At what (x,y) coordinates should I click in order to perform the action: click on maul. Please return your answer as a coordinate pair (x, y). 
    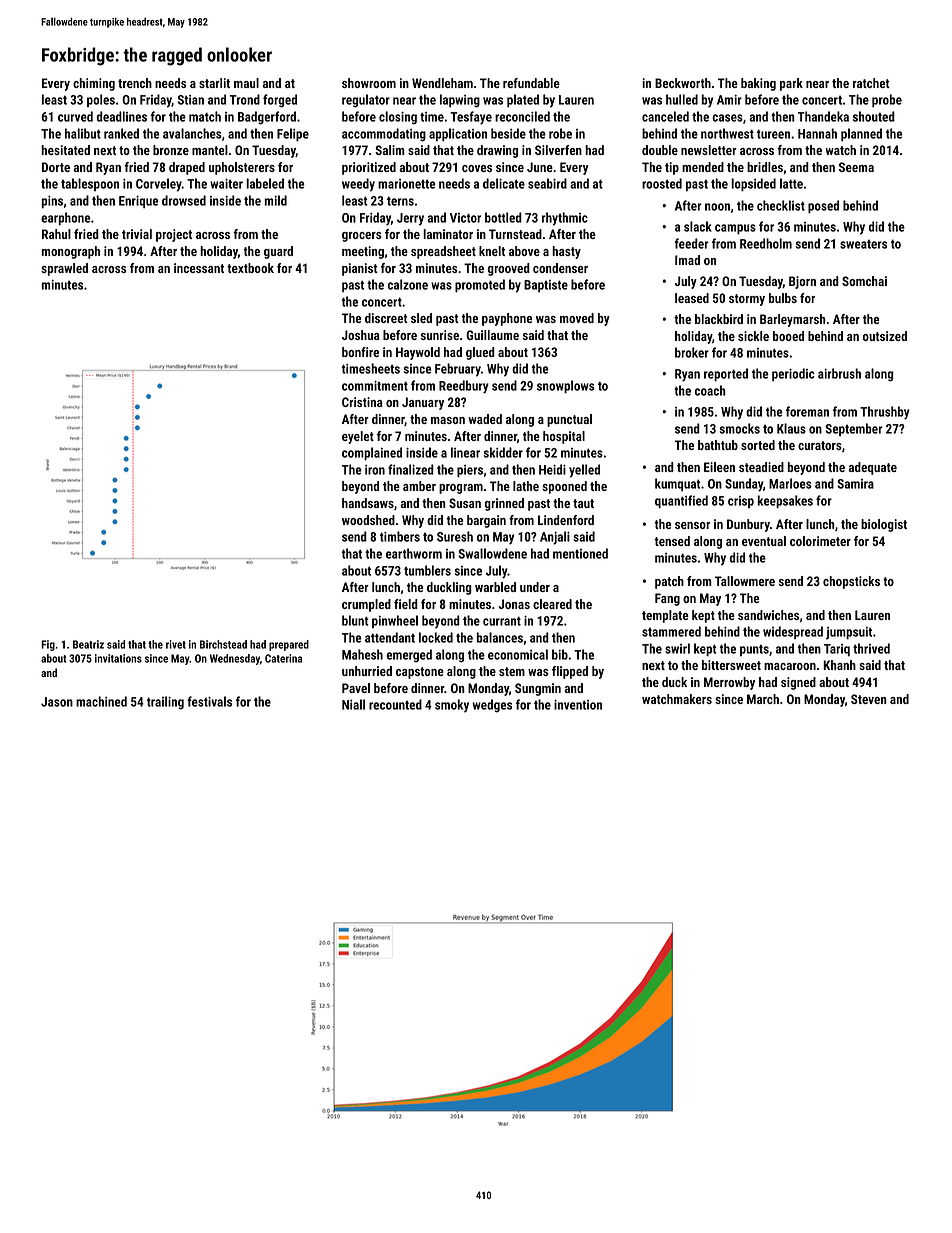
    Looking at the image, I should click on (246, 83).
